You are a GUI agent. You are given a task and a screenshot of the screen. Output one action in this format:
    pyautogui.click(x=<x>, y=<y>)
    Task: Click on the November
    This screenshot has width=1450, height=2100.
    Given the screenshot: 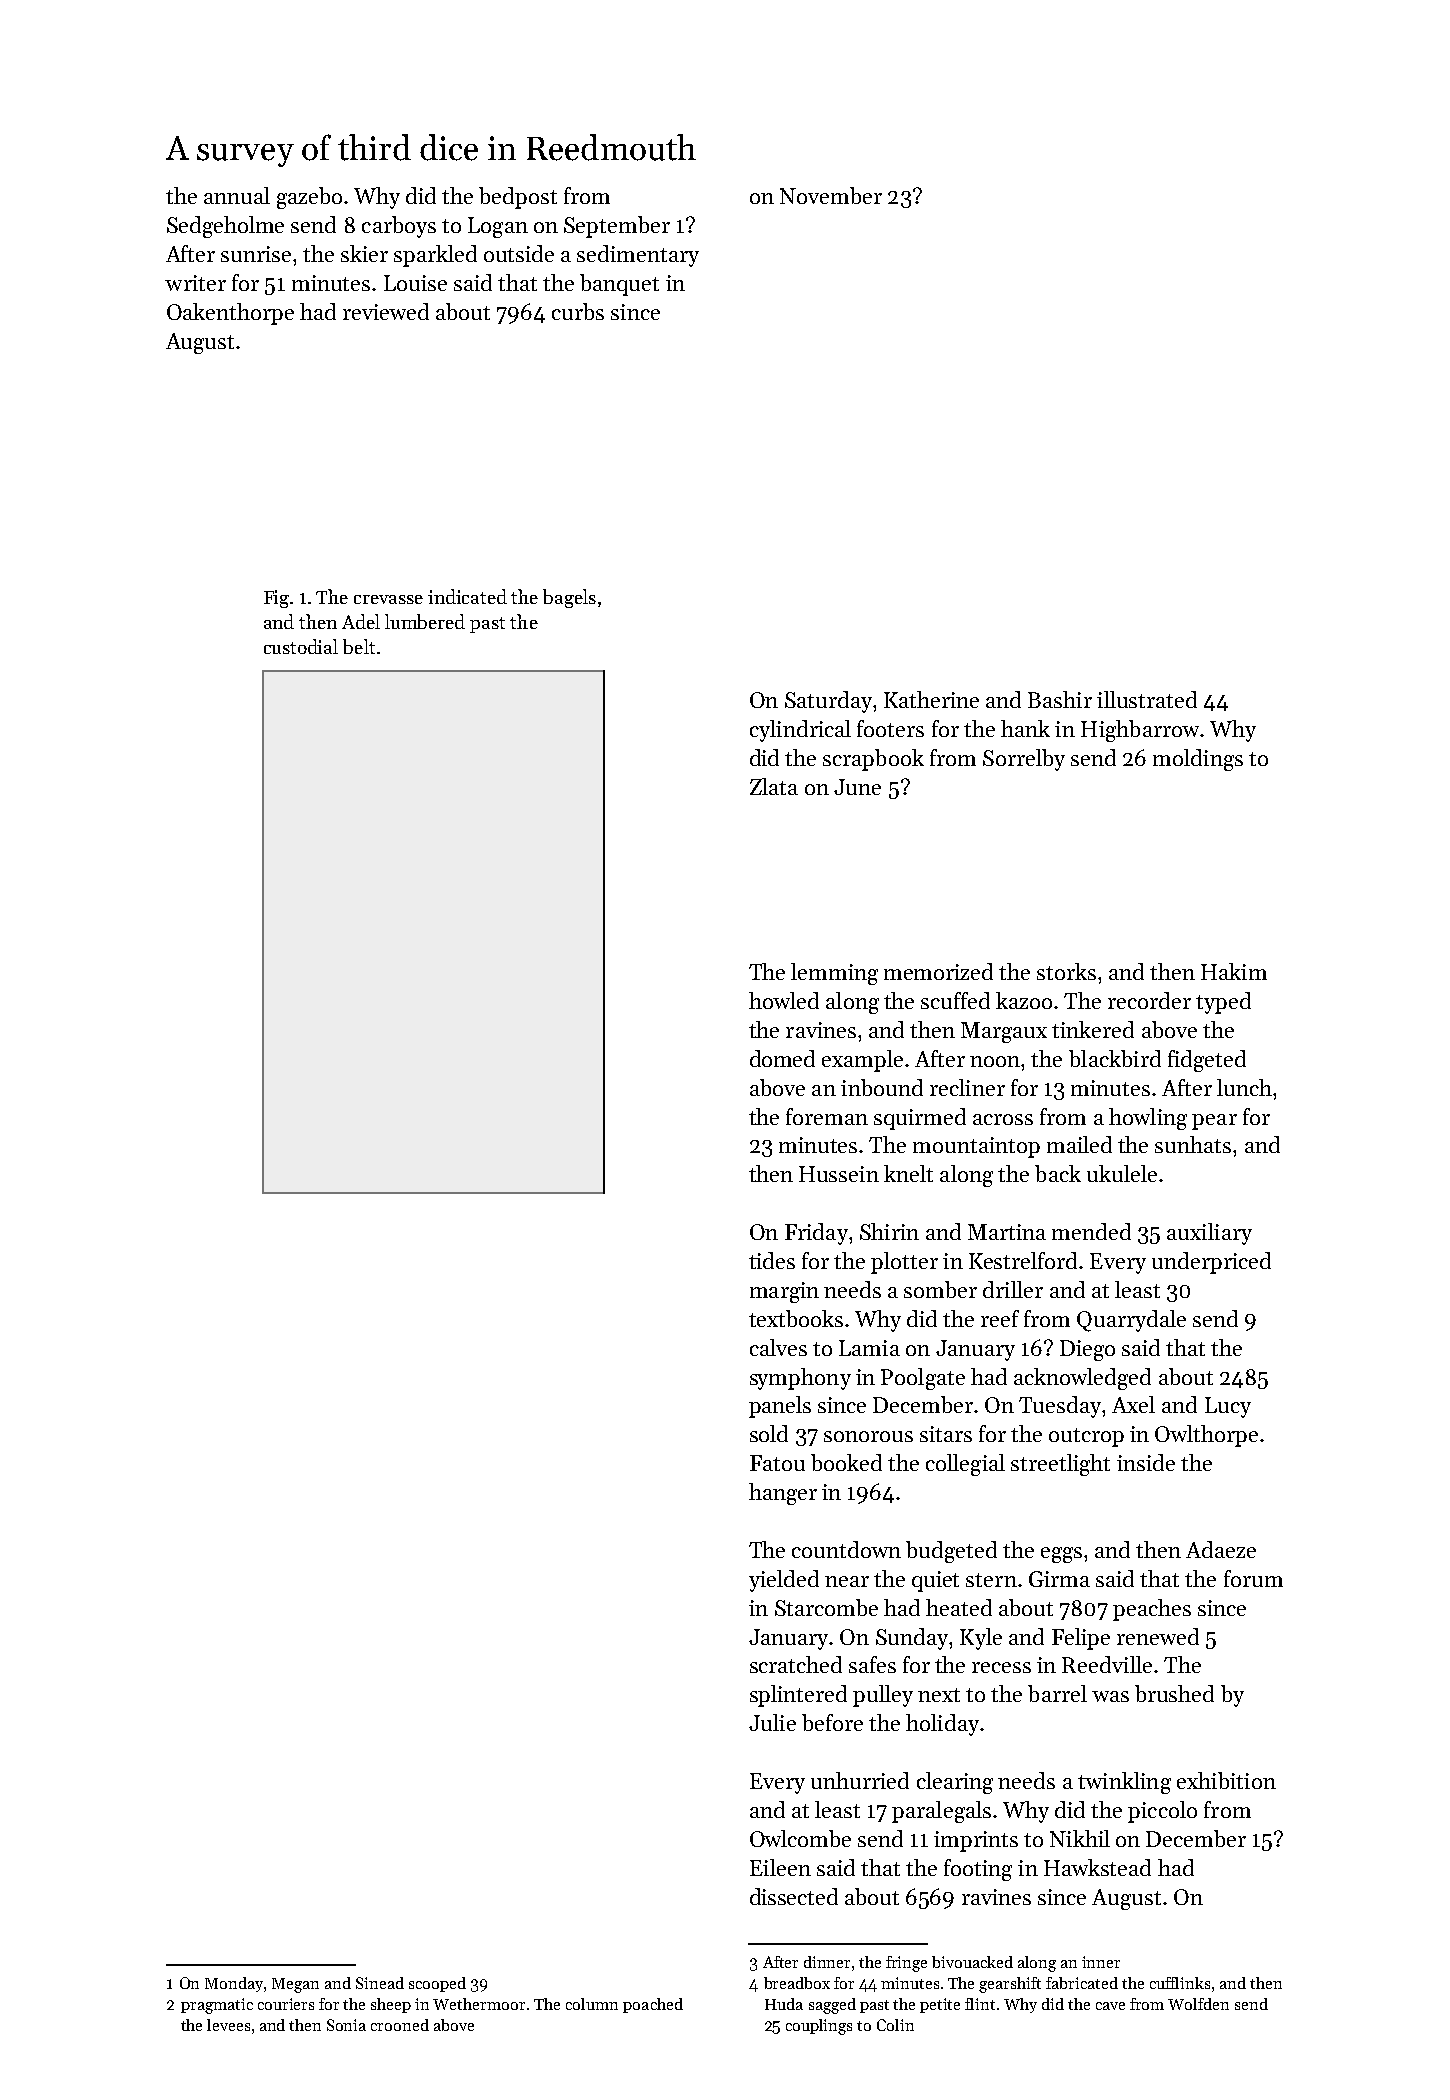 What is the action you would take?
    pyautogui.click(x=831, y=195)
